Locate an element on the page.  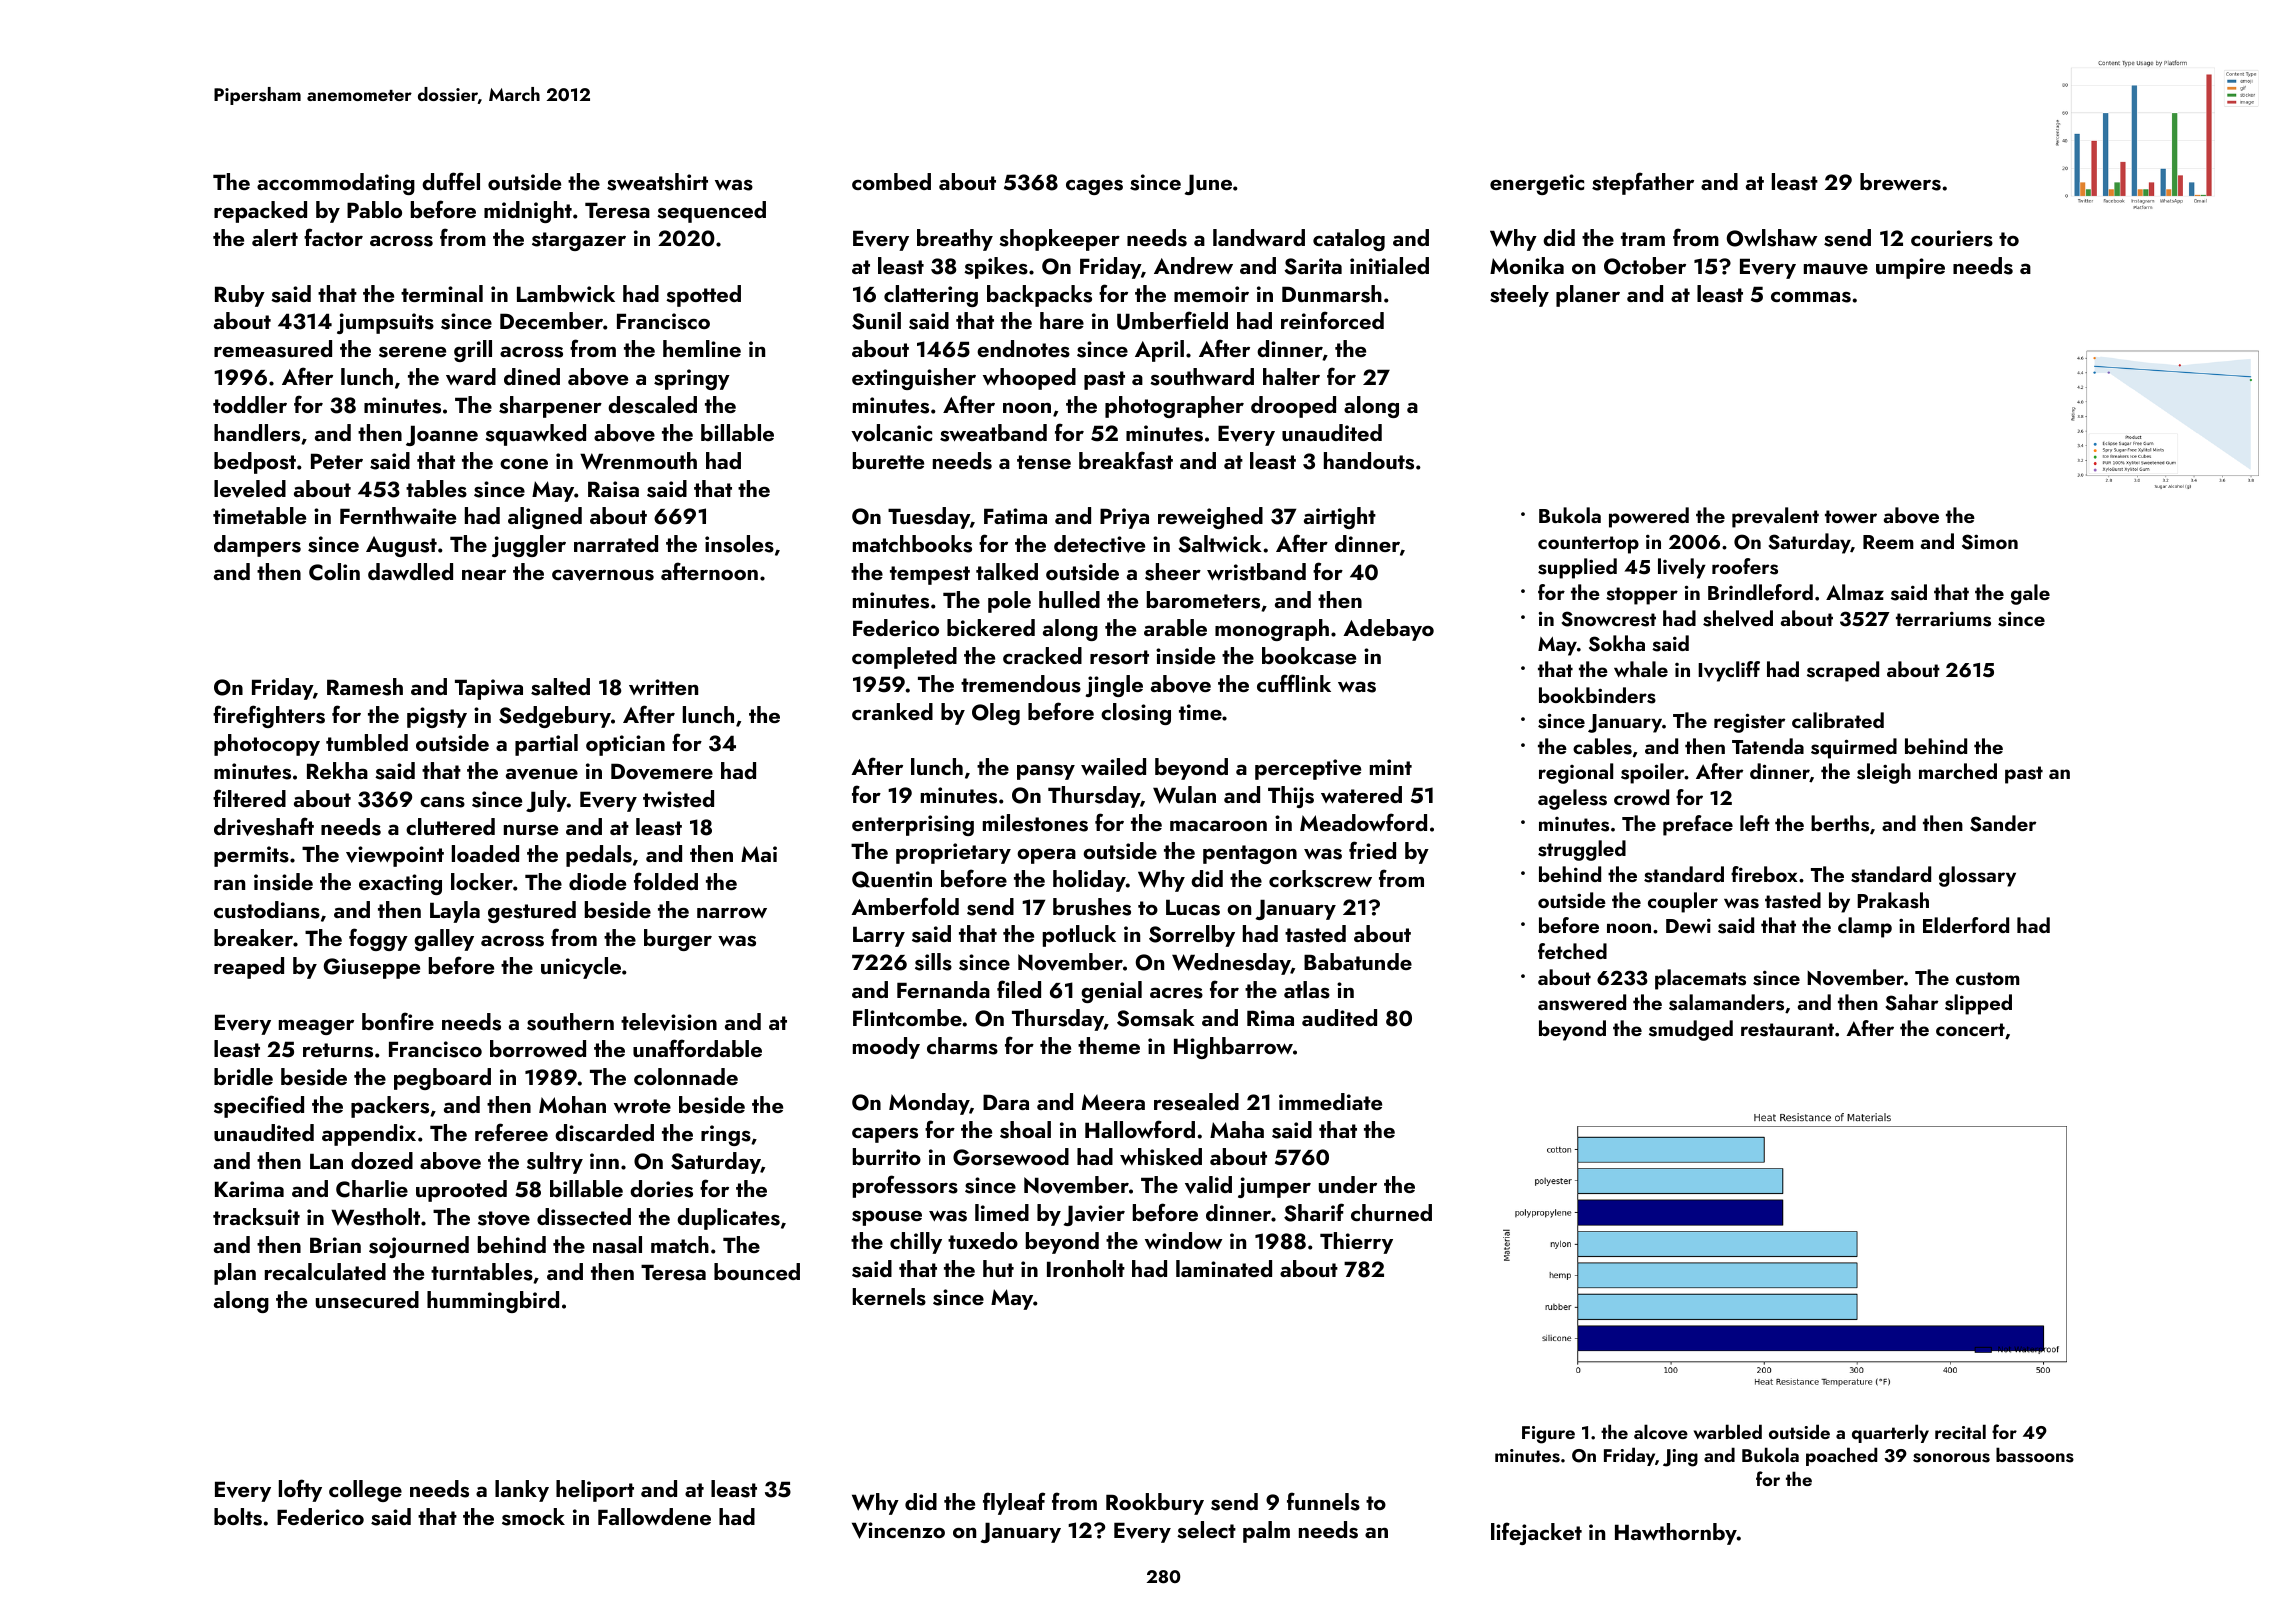
powered is located at coordinates (1649, 517).
